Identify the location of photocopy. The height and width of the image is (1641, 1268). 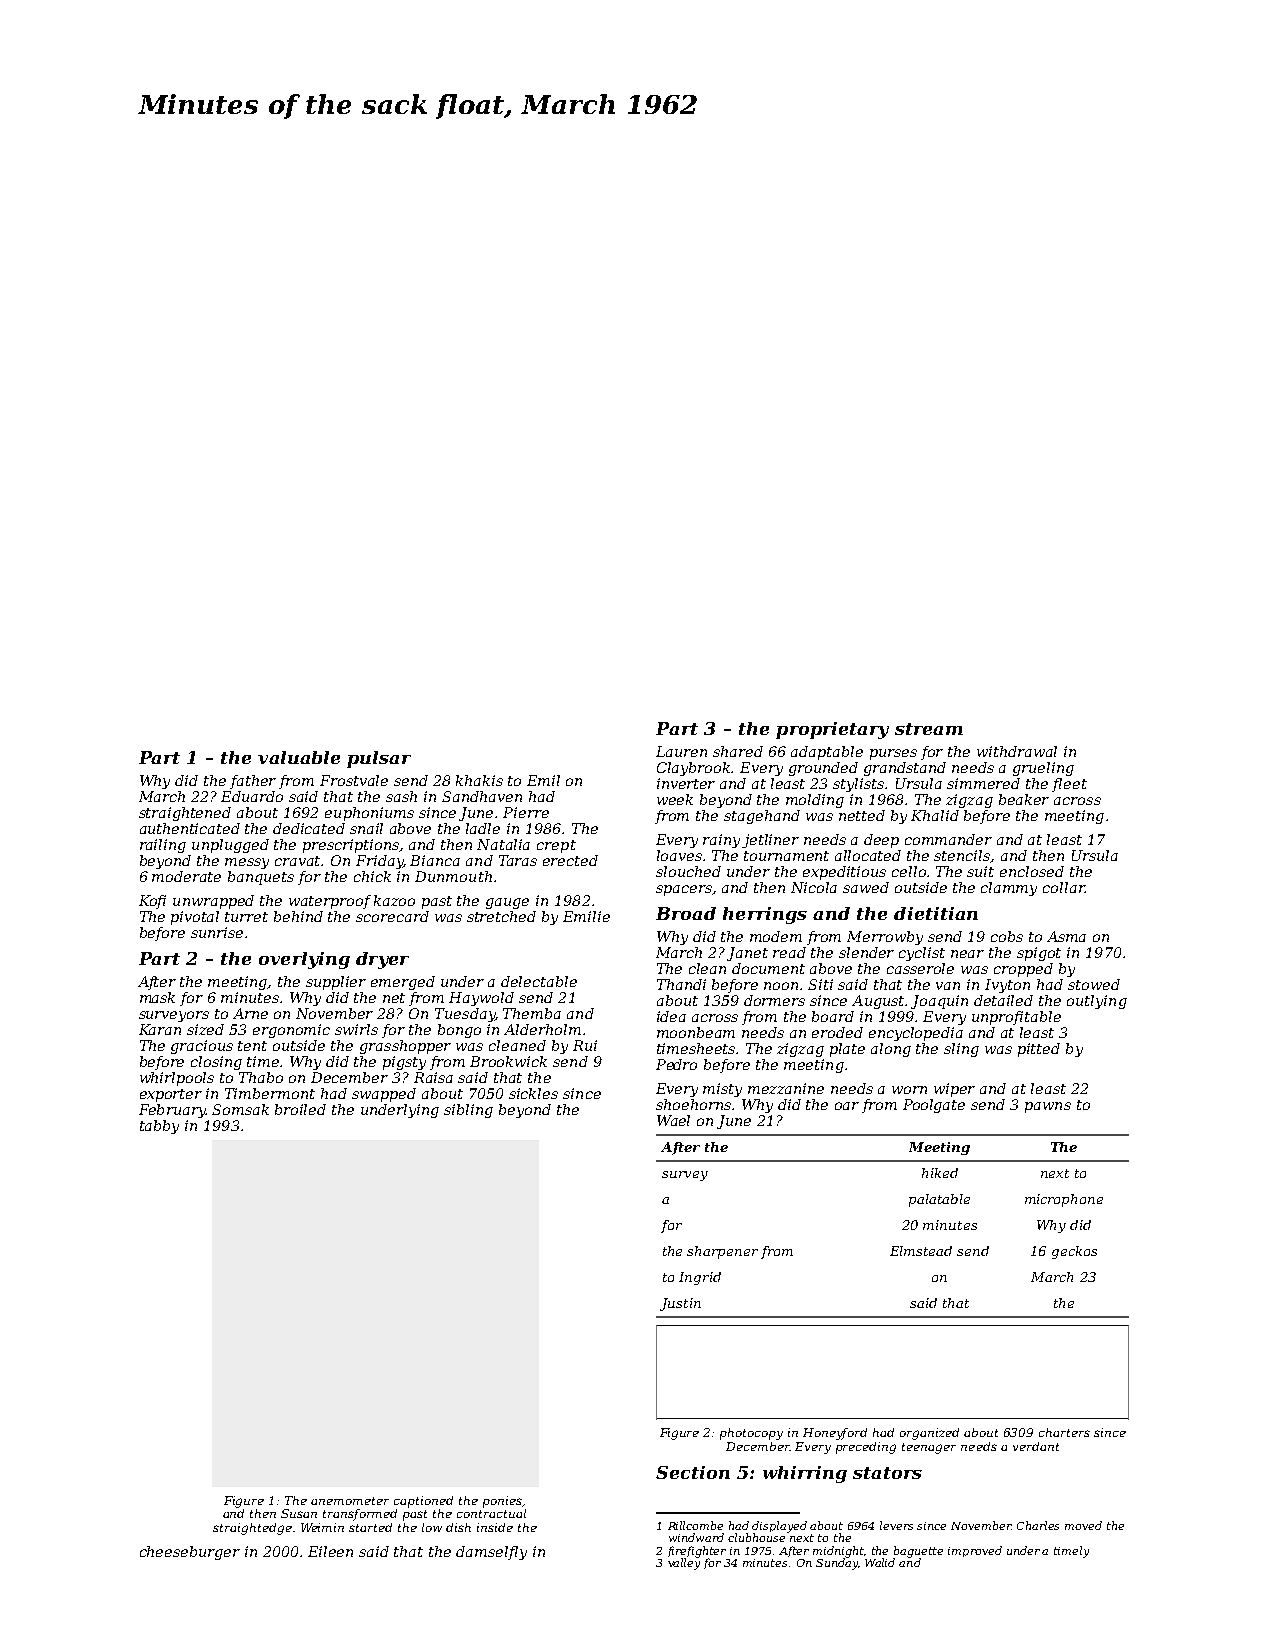
(751, 1434).
